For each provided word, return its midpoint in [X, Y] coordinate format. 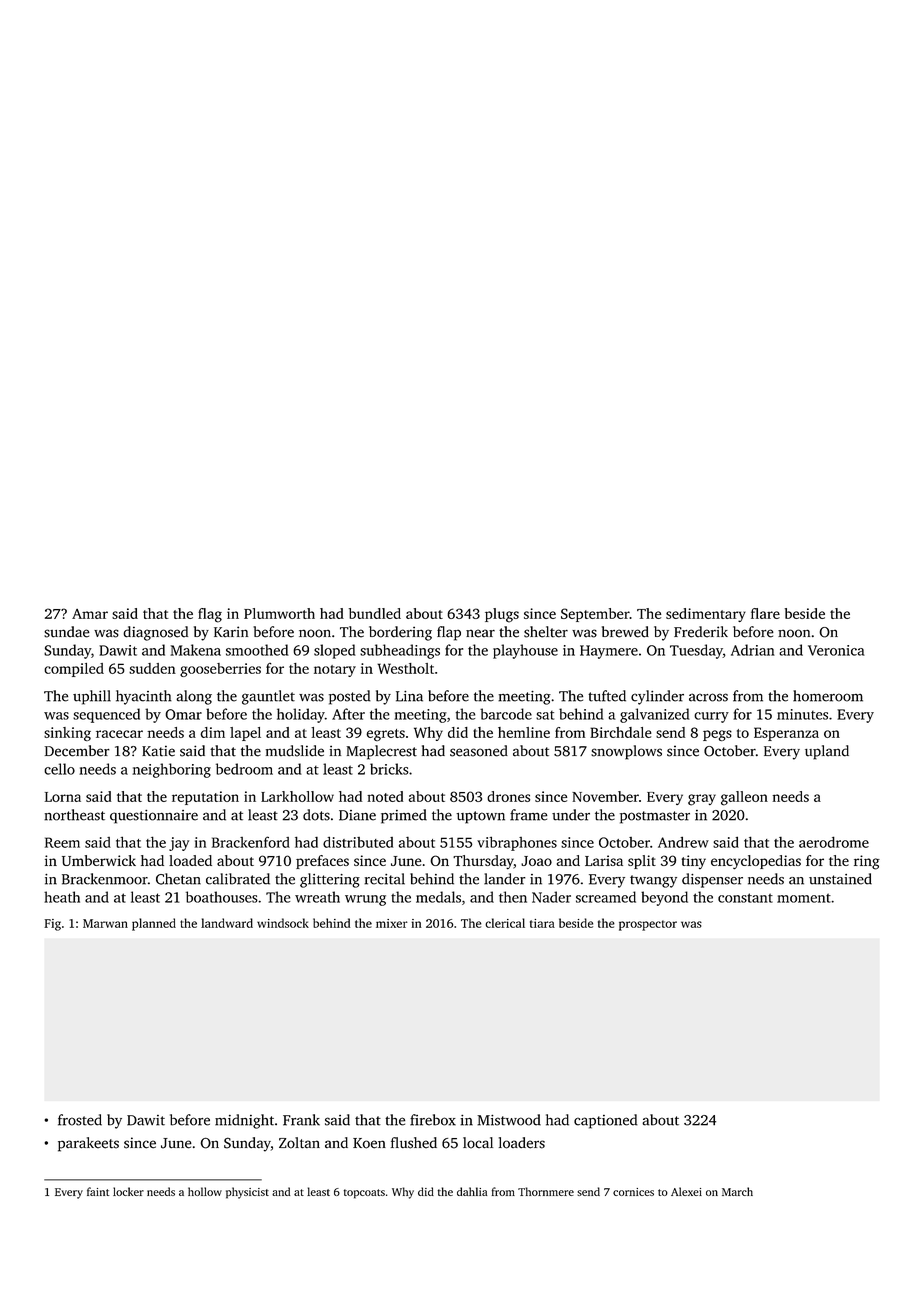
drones [508, 796]
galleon [744, 798]
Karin [231, 632]
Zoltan [299, 1143]
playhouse [525, 651]
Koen [369, 1143]
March [737, 1191]
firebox [433, 1120]
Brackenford [251, 842]
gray [702, 800]
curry [711, 717]
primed [404, 816]
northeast [74, 815]
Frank [301, 1120]
